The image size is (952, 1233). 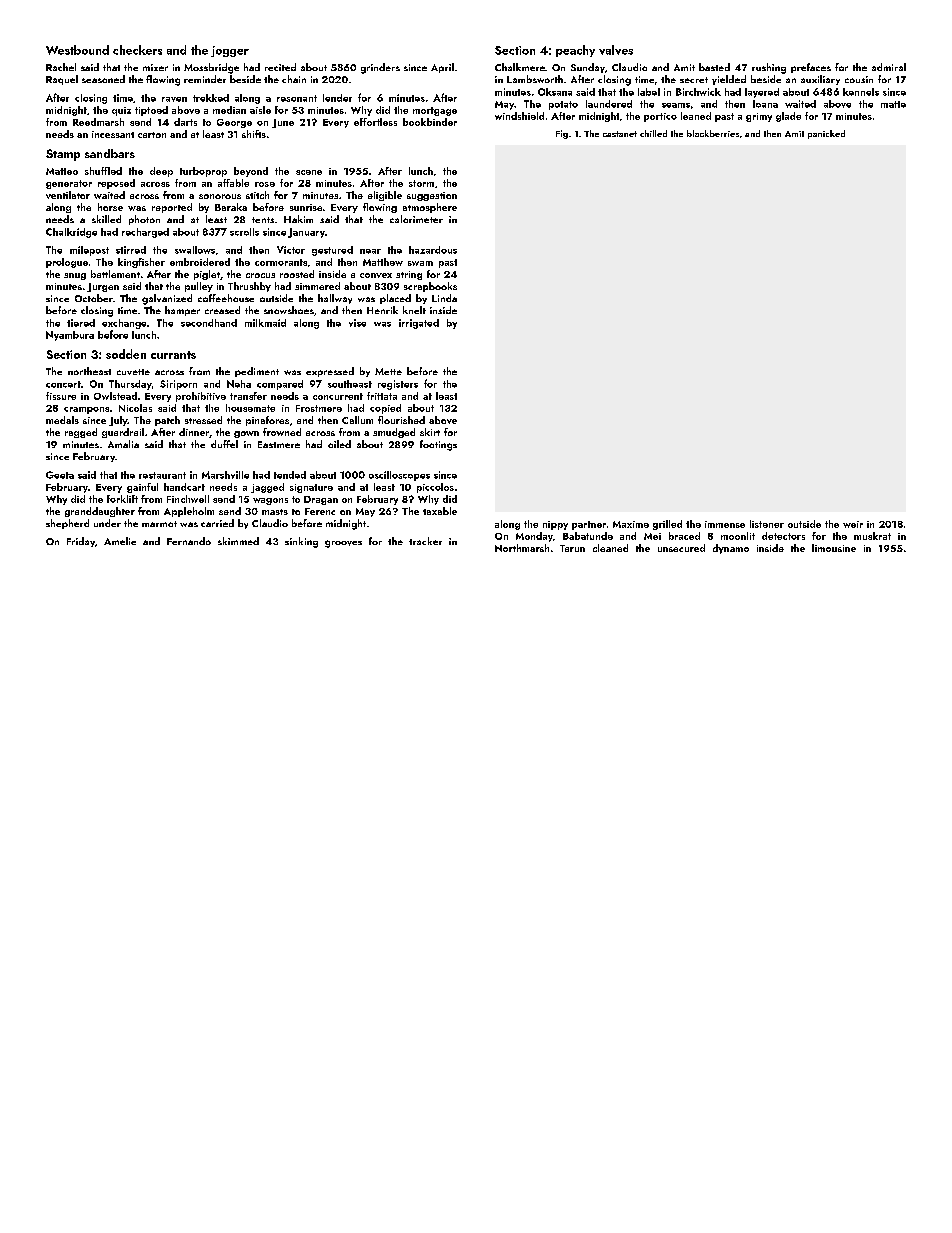 What do you see at coordinates (444, 298) in the image?
I see `Linda` at bounding box center [444, 298].
